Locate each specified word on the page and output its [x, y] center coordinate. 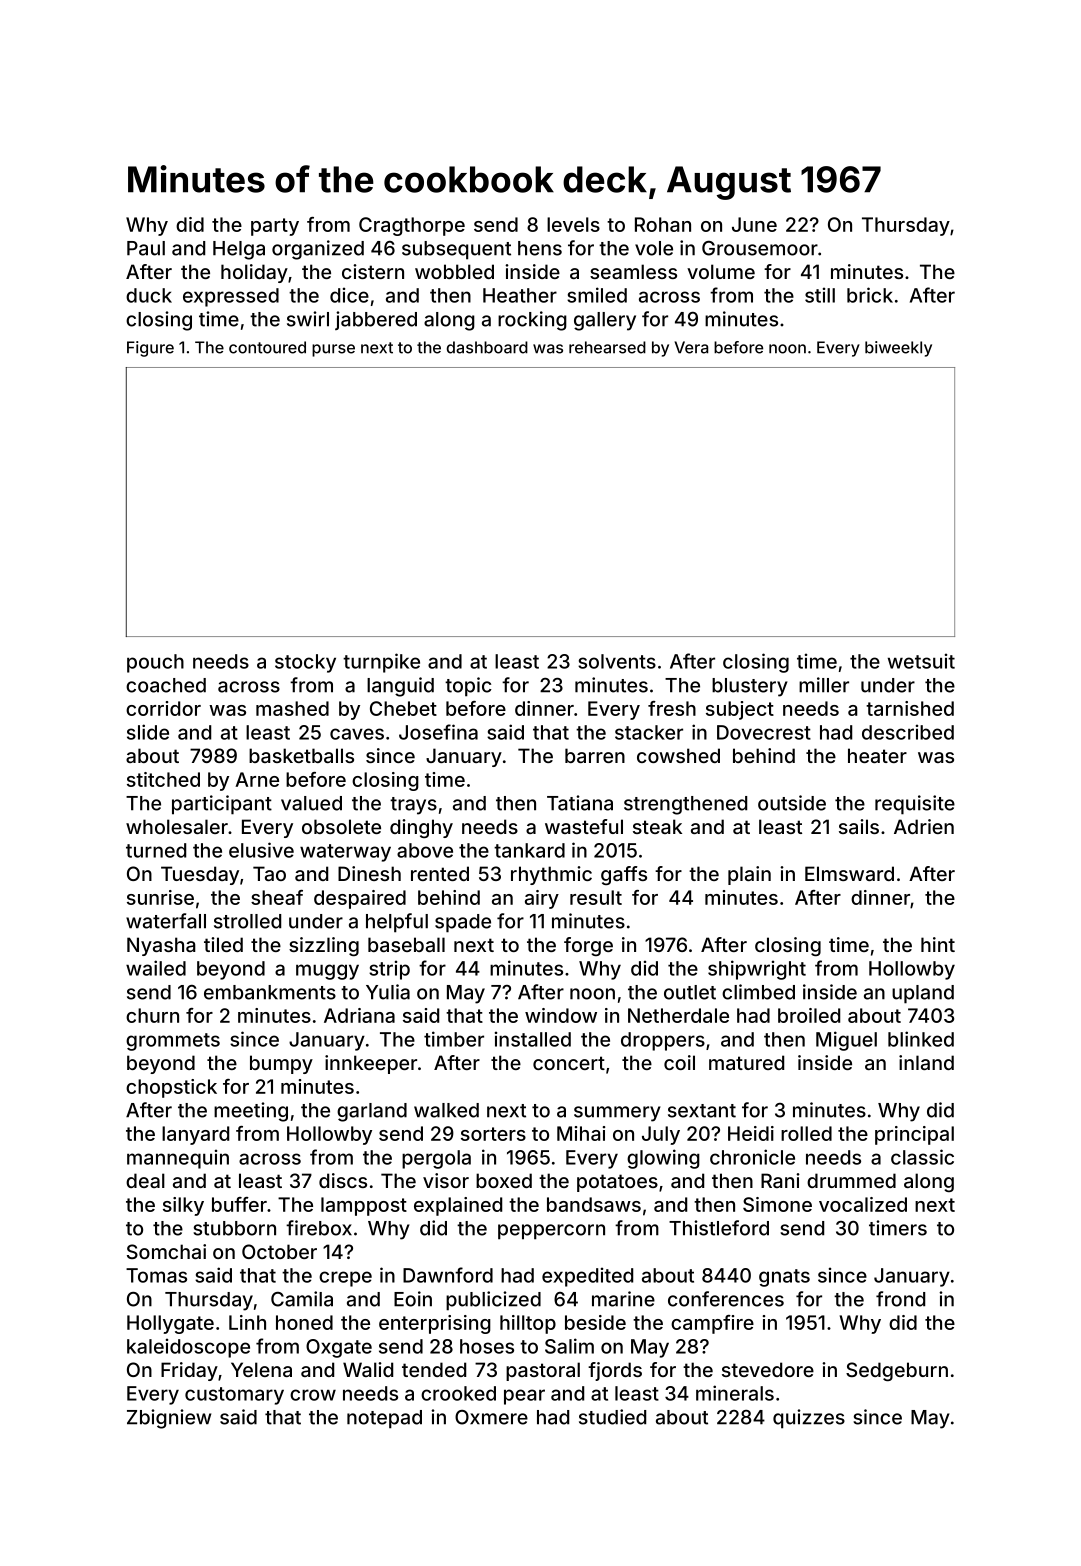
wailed [156, 968]
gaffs [624, 875]
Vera [691, 347]
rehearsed [607, 347]
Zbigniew [169, 1419]
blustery [750, 687]
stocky [305, 663]
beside [595, 1322]
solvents [617, 661]
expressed [231, 297]
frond [900, 1299]
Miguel [846, 1041]
